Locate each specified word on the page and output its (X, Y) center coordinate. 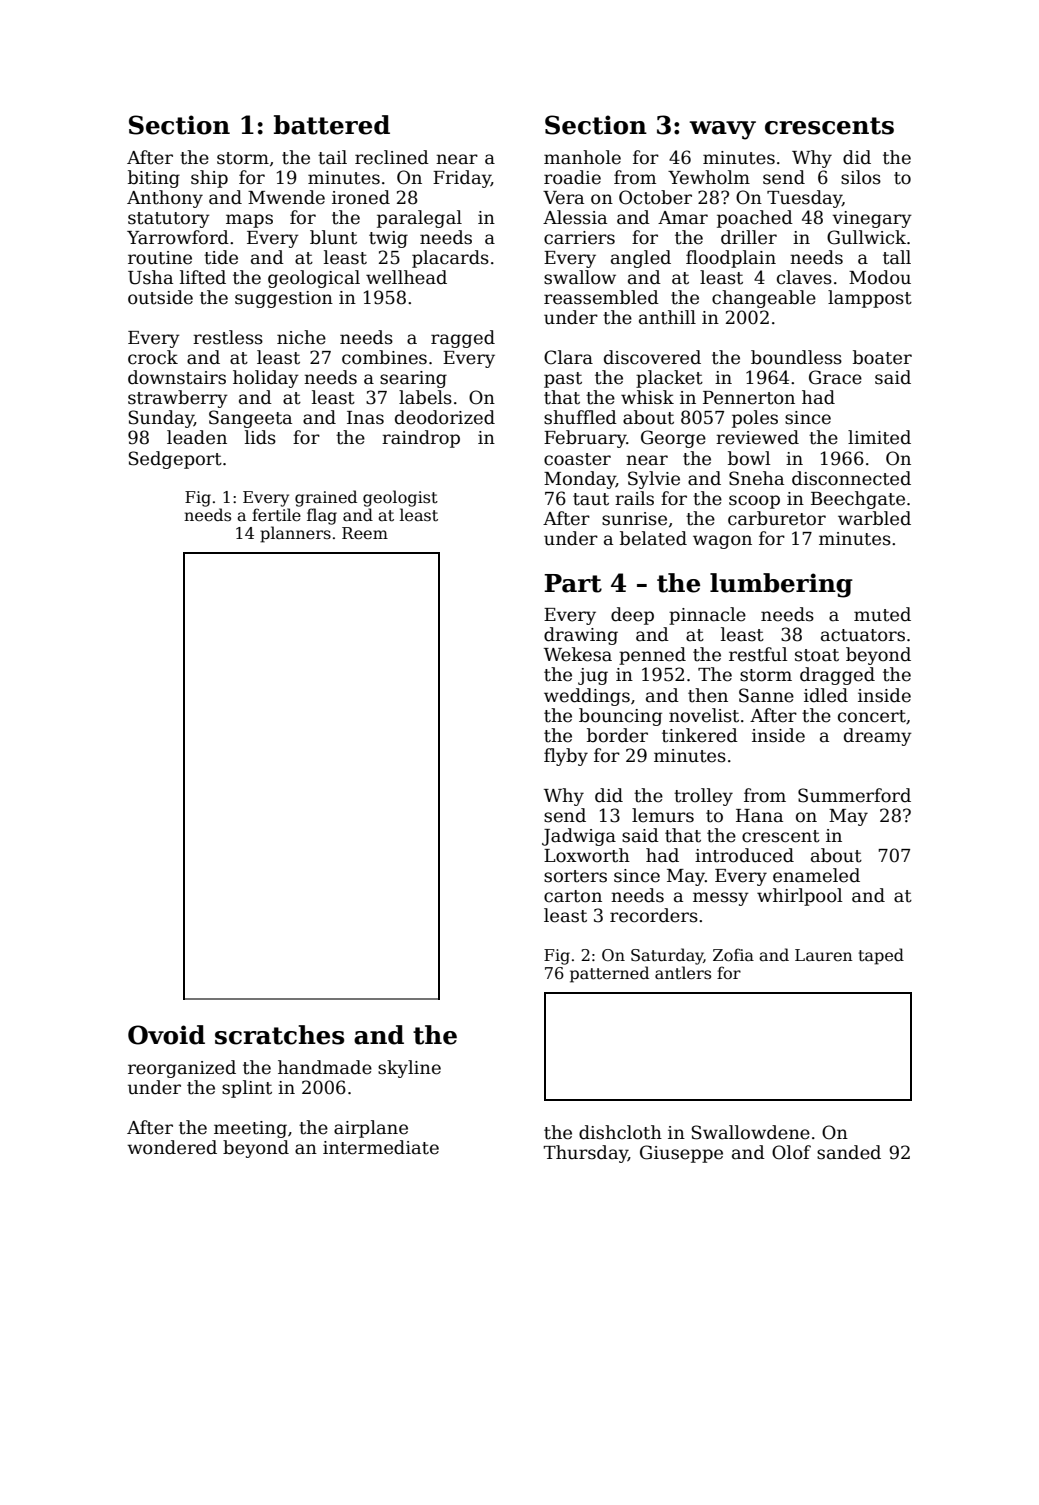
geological (314, 279)
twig (388, 239)
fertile (276, 515)
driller (749, 237)
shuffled (580, 417)
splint (247, 1089)
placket (669, 379)
